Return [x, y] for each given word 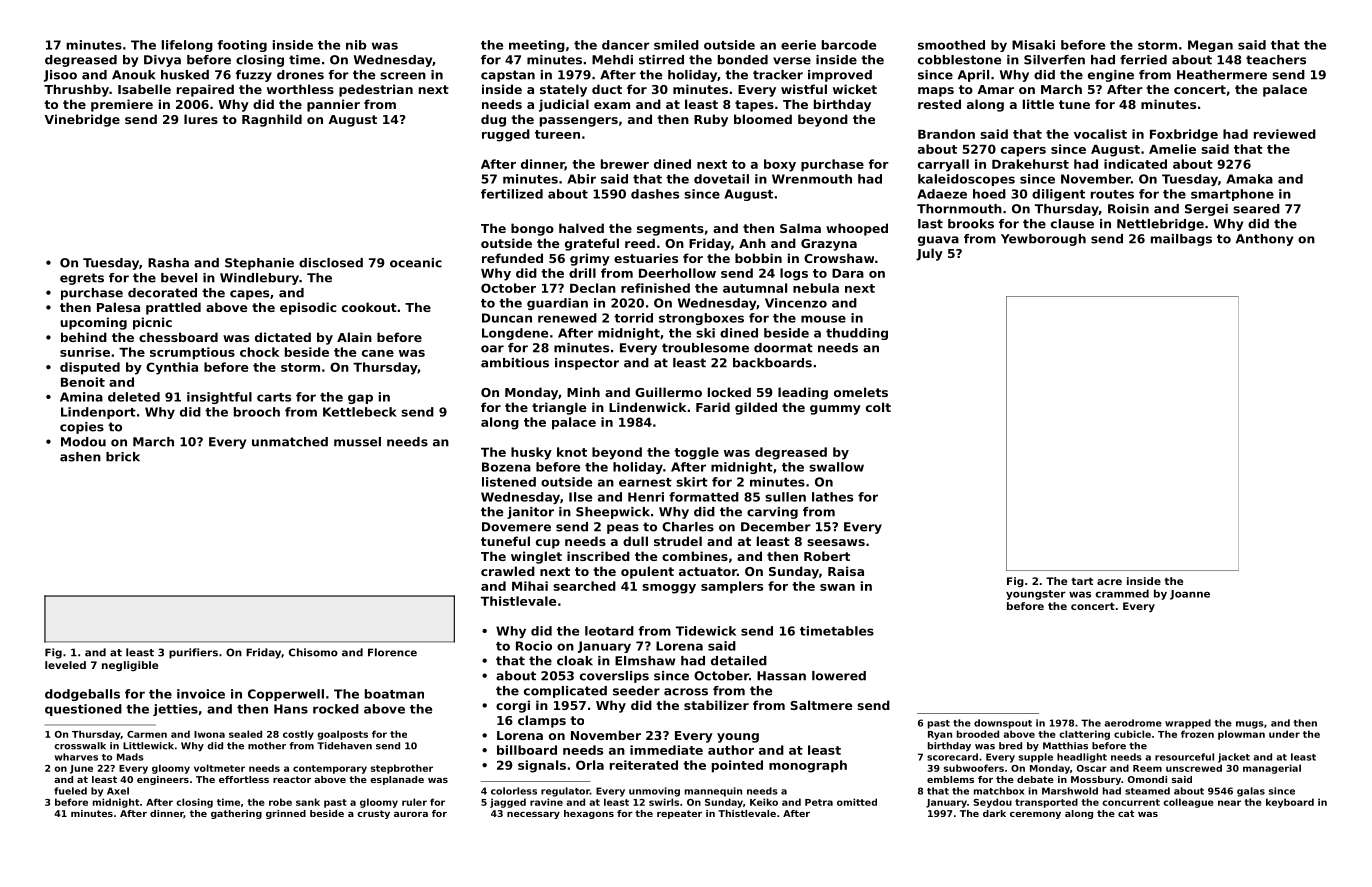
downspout [1003, 724]
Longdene [515, 334]
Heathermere [1222, 75]
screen [403, 76]
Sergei [1206, 210]
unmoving [654, 792]
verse [792, 61]
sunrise [85, 352]
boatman [394, 694]
